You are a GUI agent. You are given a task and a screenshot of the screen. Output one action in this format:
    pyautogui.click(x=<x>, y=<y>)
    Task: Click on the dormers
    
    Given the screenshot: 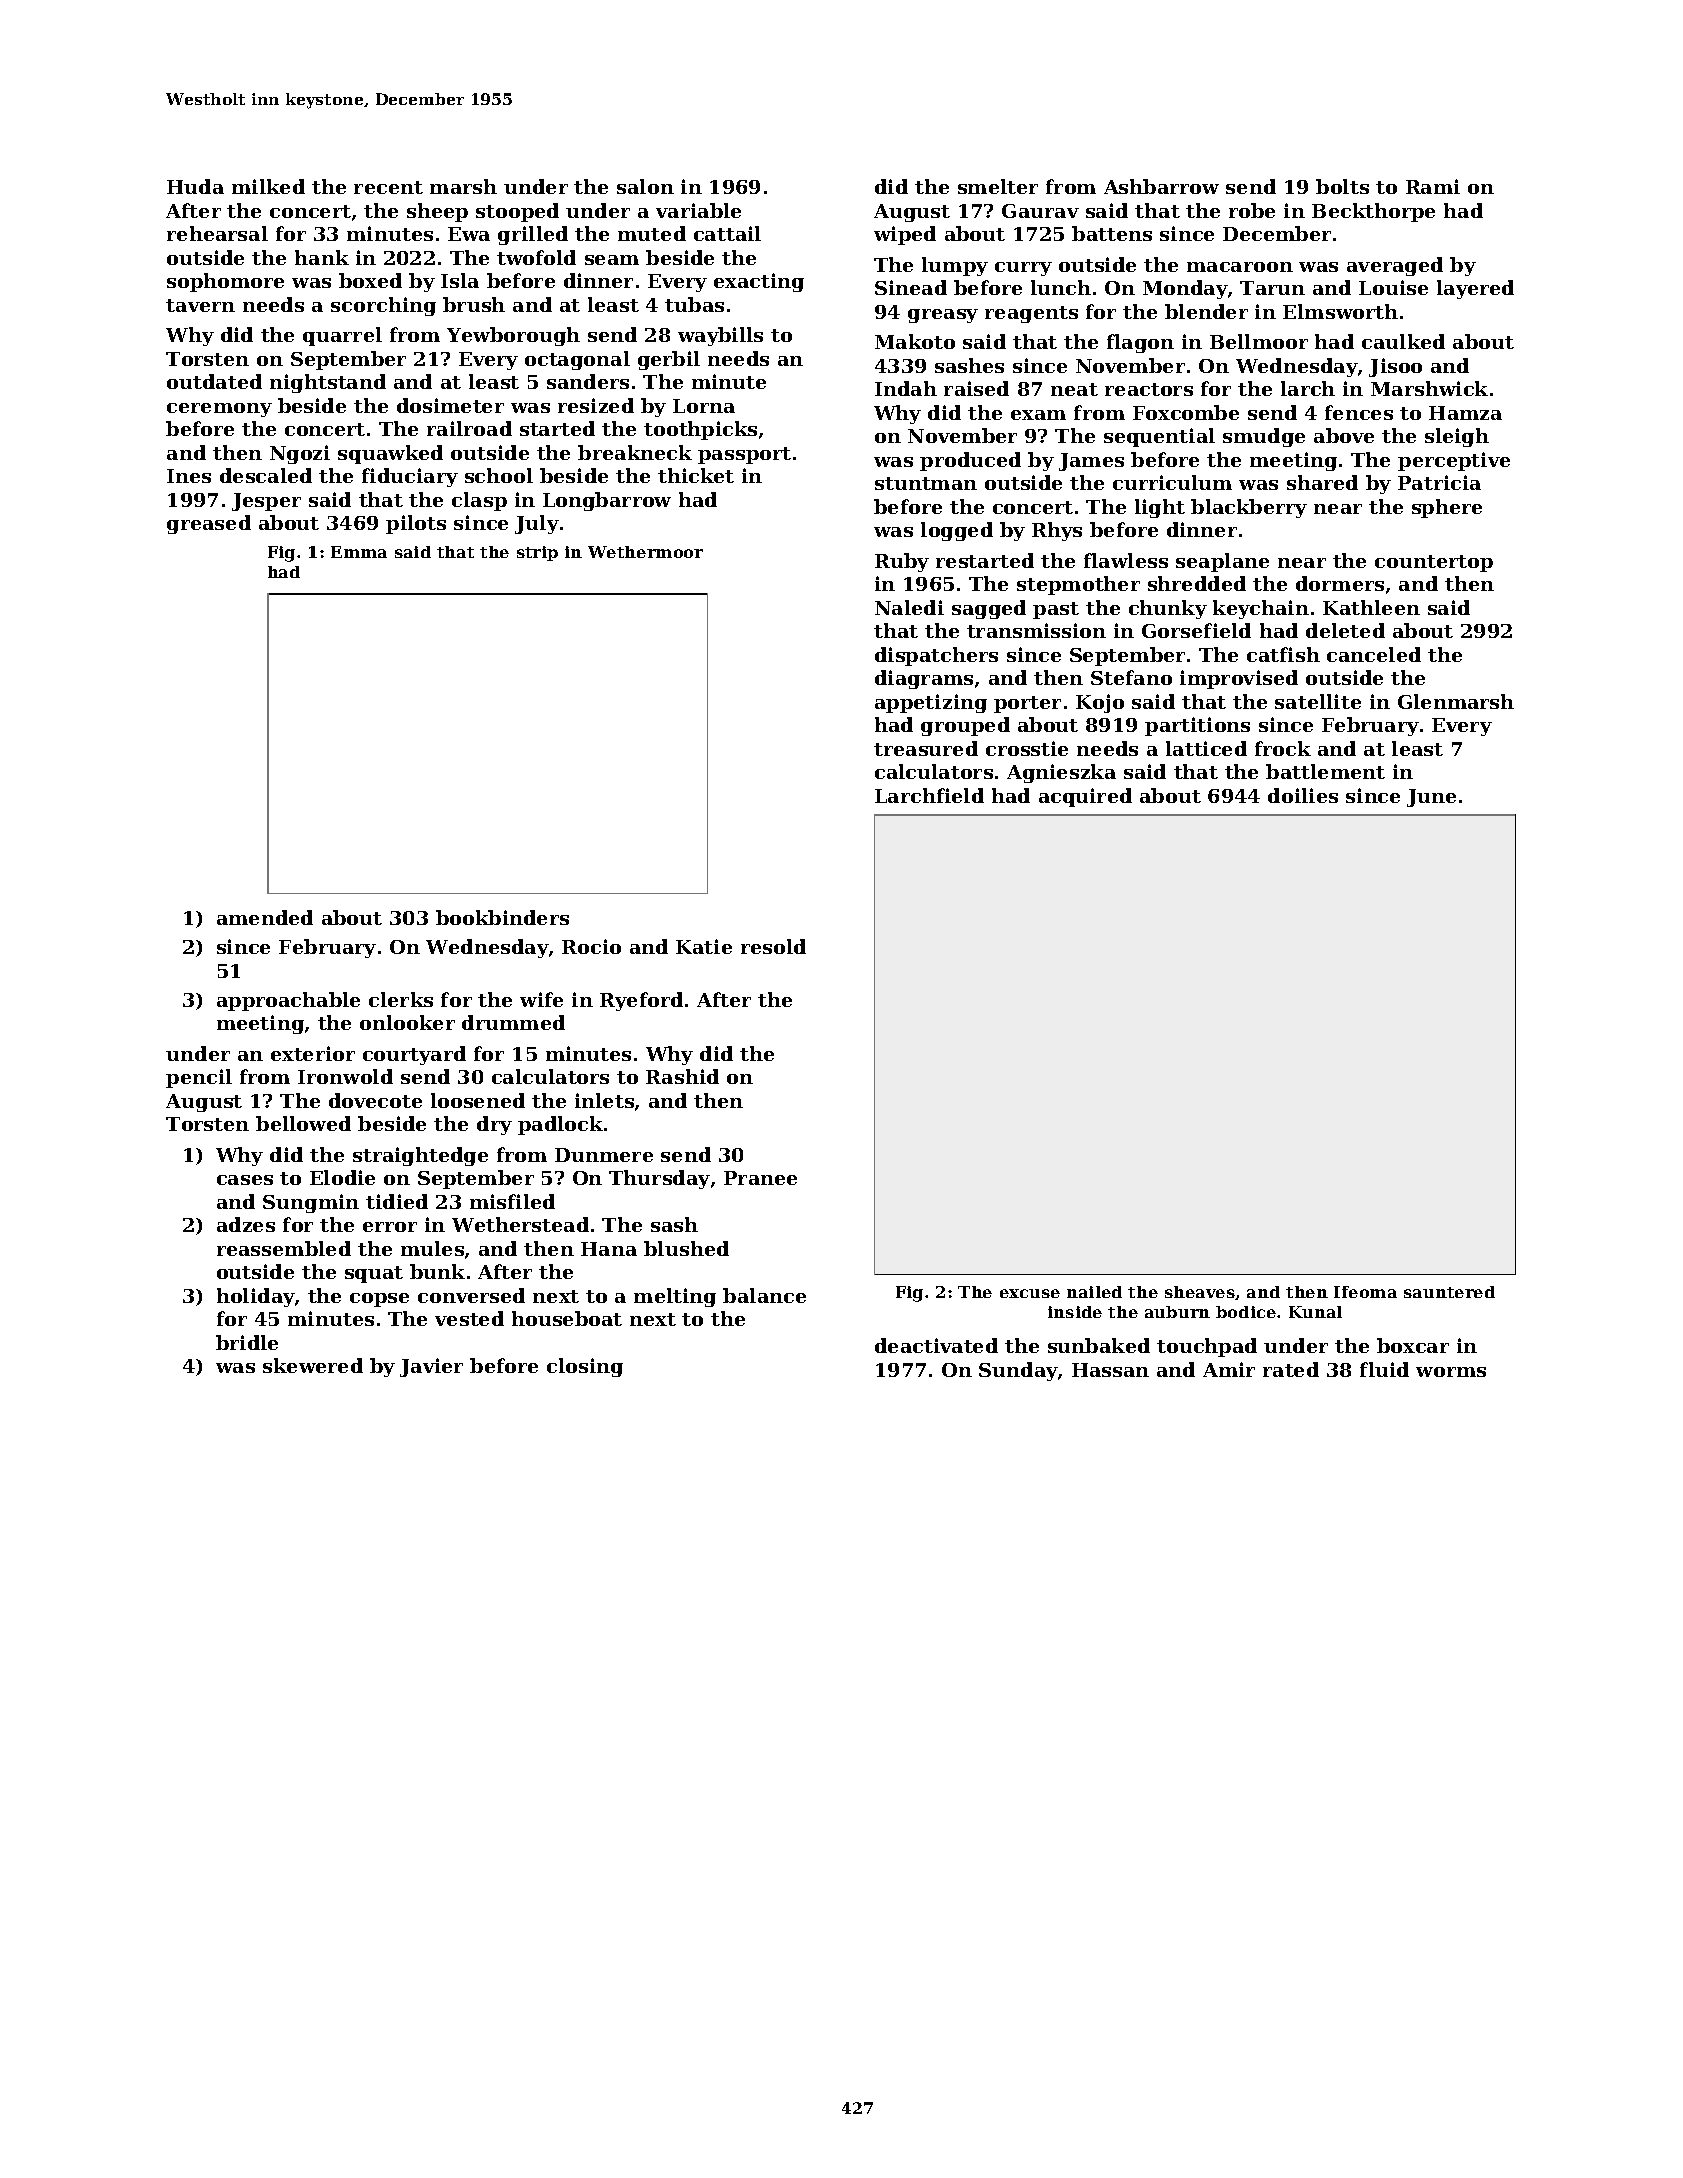 What is the action you would take?
    pyautogui.click(x=1340, y=583)
